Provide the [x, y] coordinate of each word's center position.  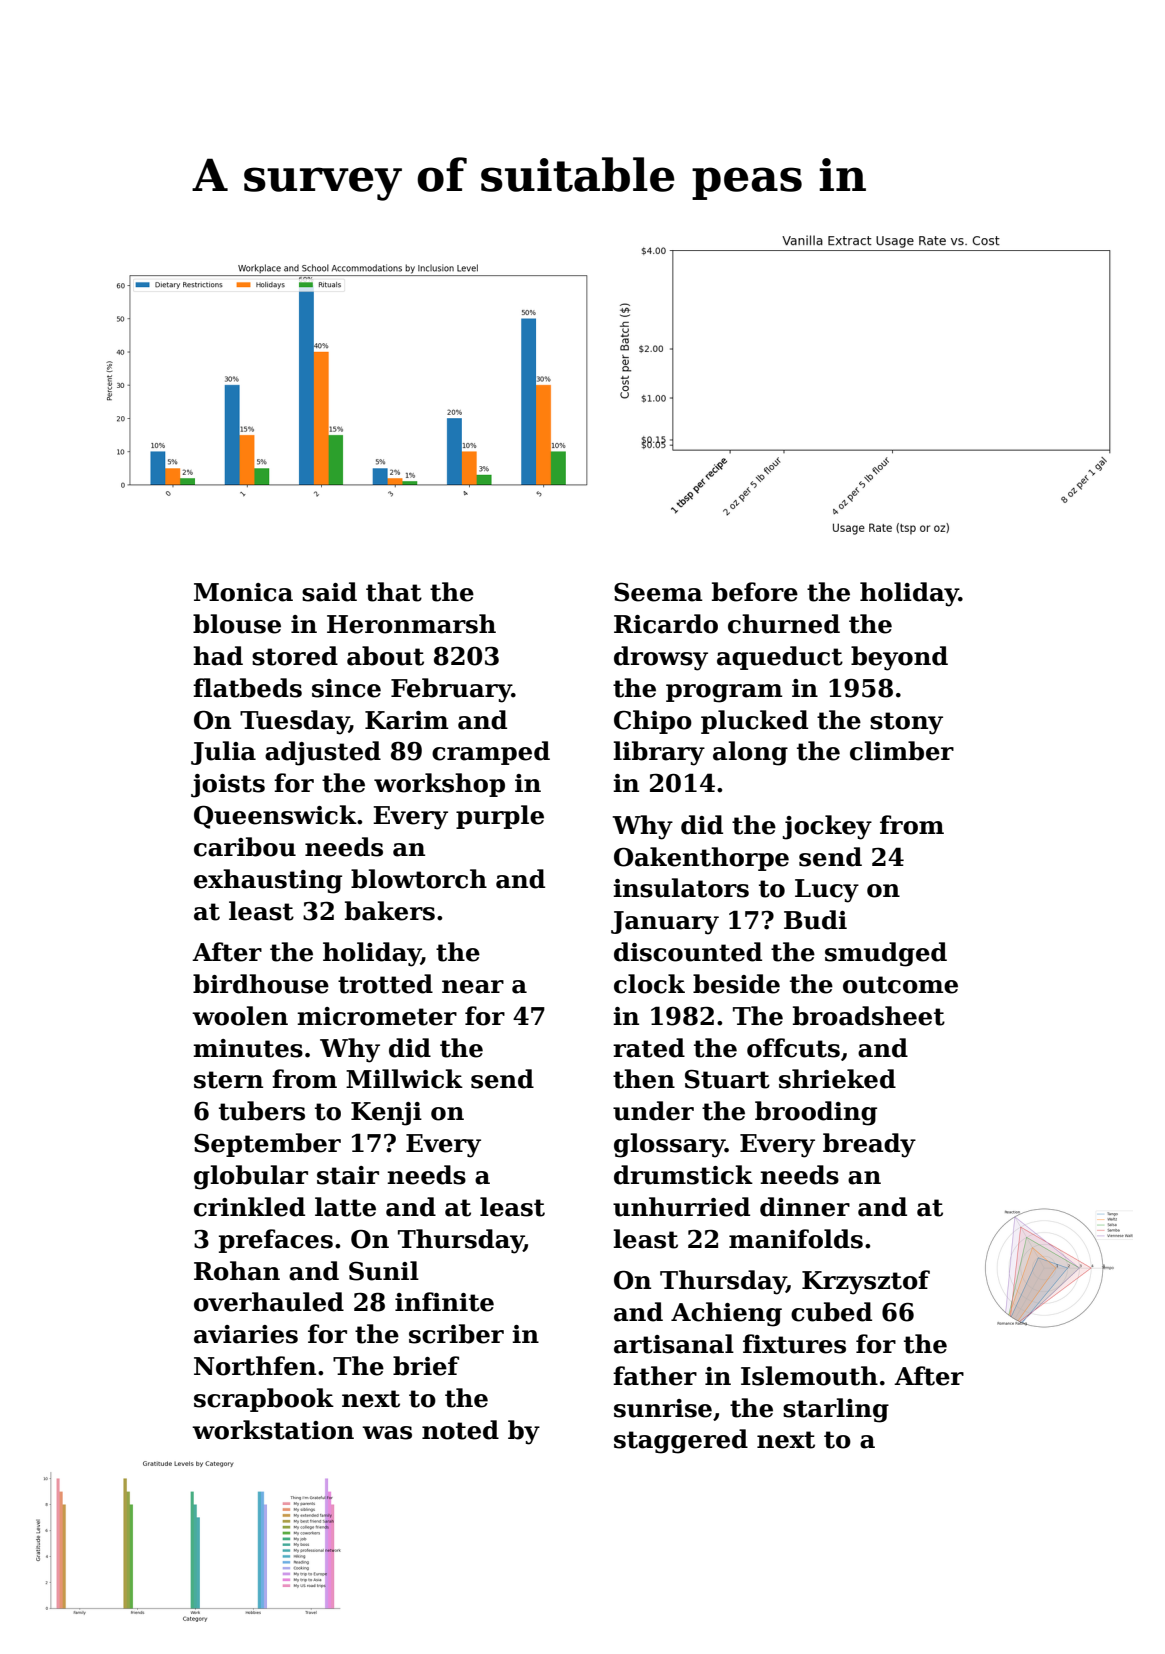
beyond [899, 658]
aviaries [246, 1334]
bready [869, 1145]
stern [228, 1080]
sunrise [663, 1408]
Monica [243, 592]
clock [649, 984]
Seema [658, 592]
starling [836, 1410]
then [644, 1079]
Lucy [827, 891]
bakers [390, 911]
